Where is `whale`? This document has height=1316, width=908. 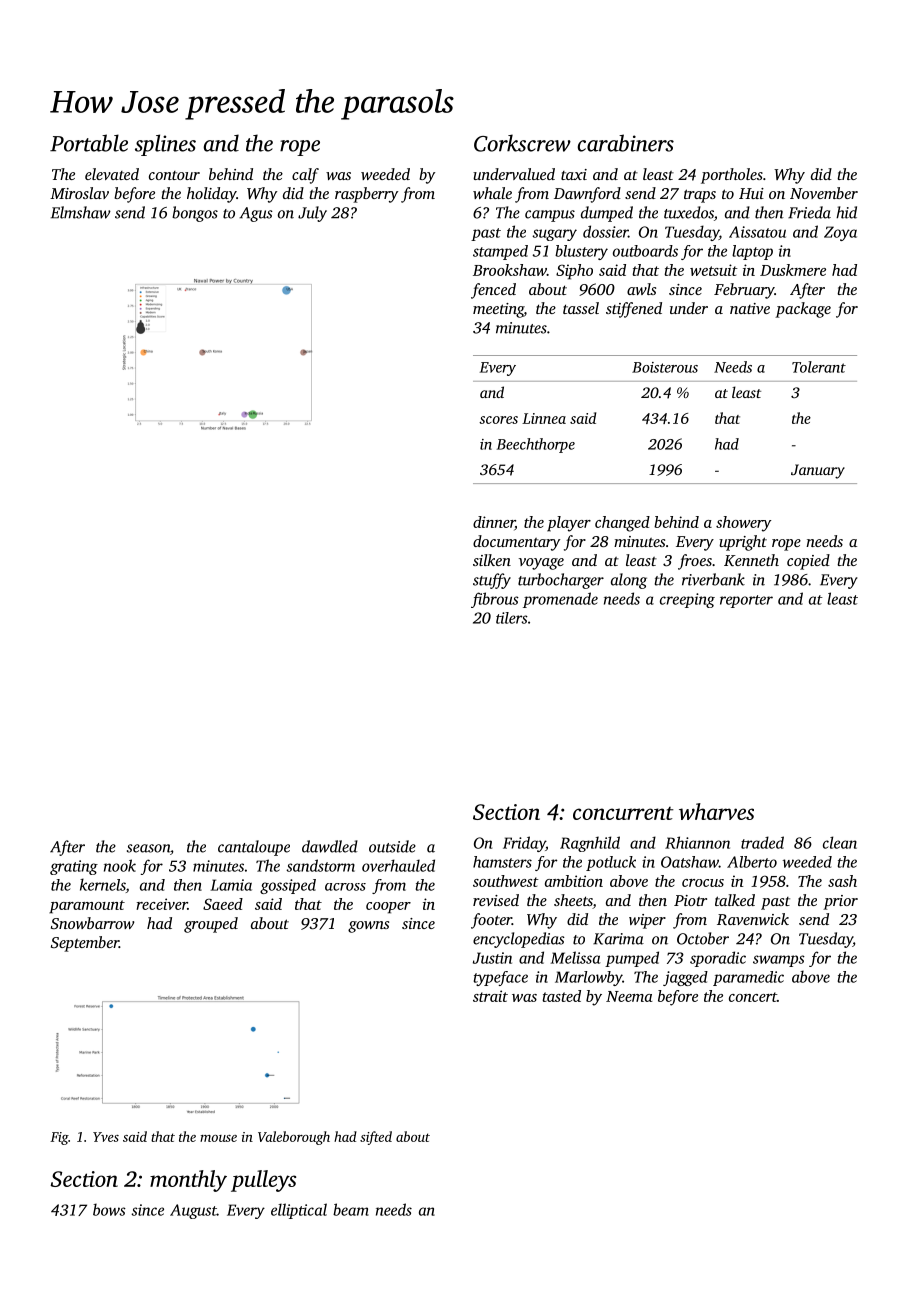
whale is located at coordinates (492, 193).
